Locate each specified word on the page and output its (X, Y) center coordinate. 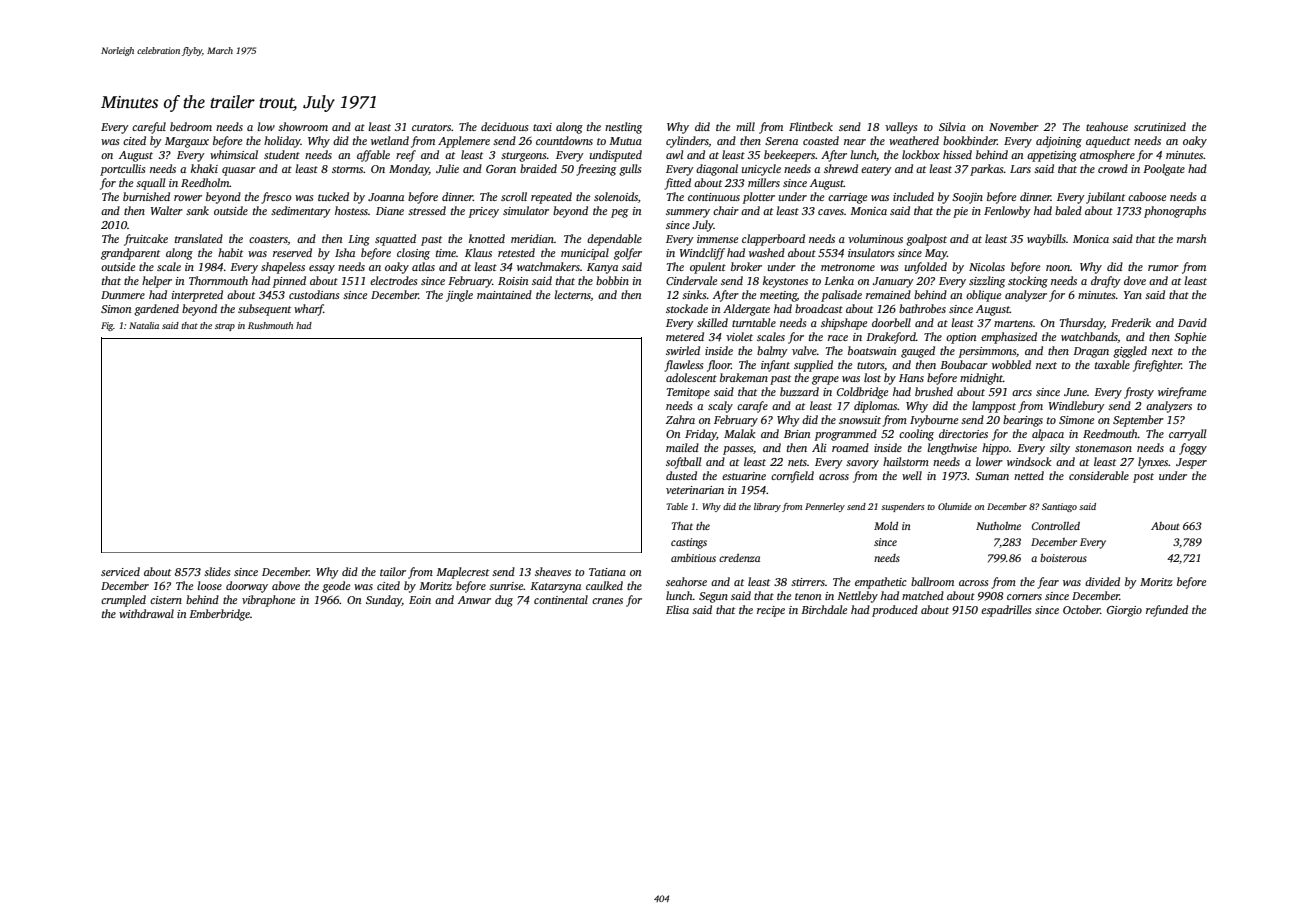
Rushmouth (270, 325)
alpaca (1048, 435)
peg (619, 213)
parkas (986, 170)
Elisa (677, 609)
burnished (146, 196)
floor (719, 366)
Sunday (384, 601)
